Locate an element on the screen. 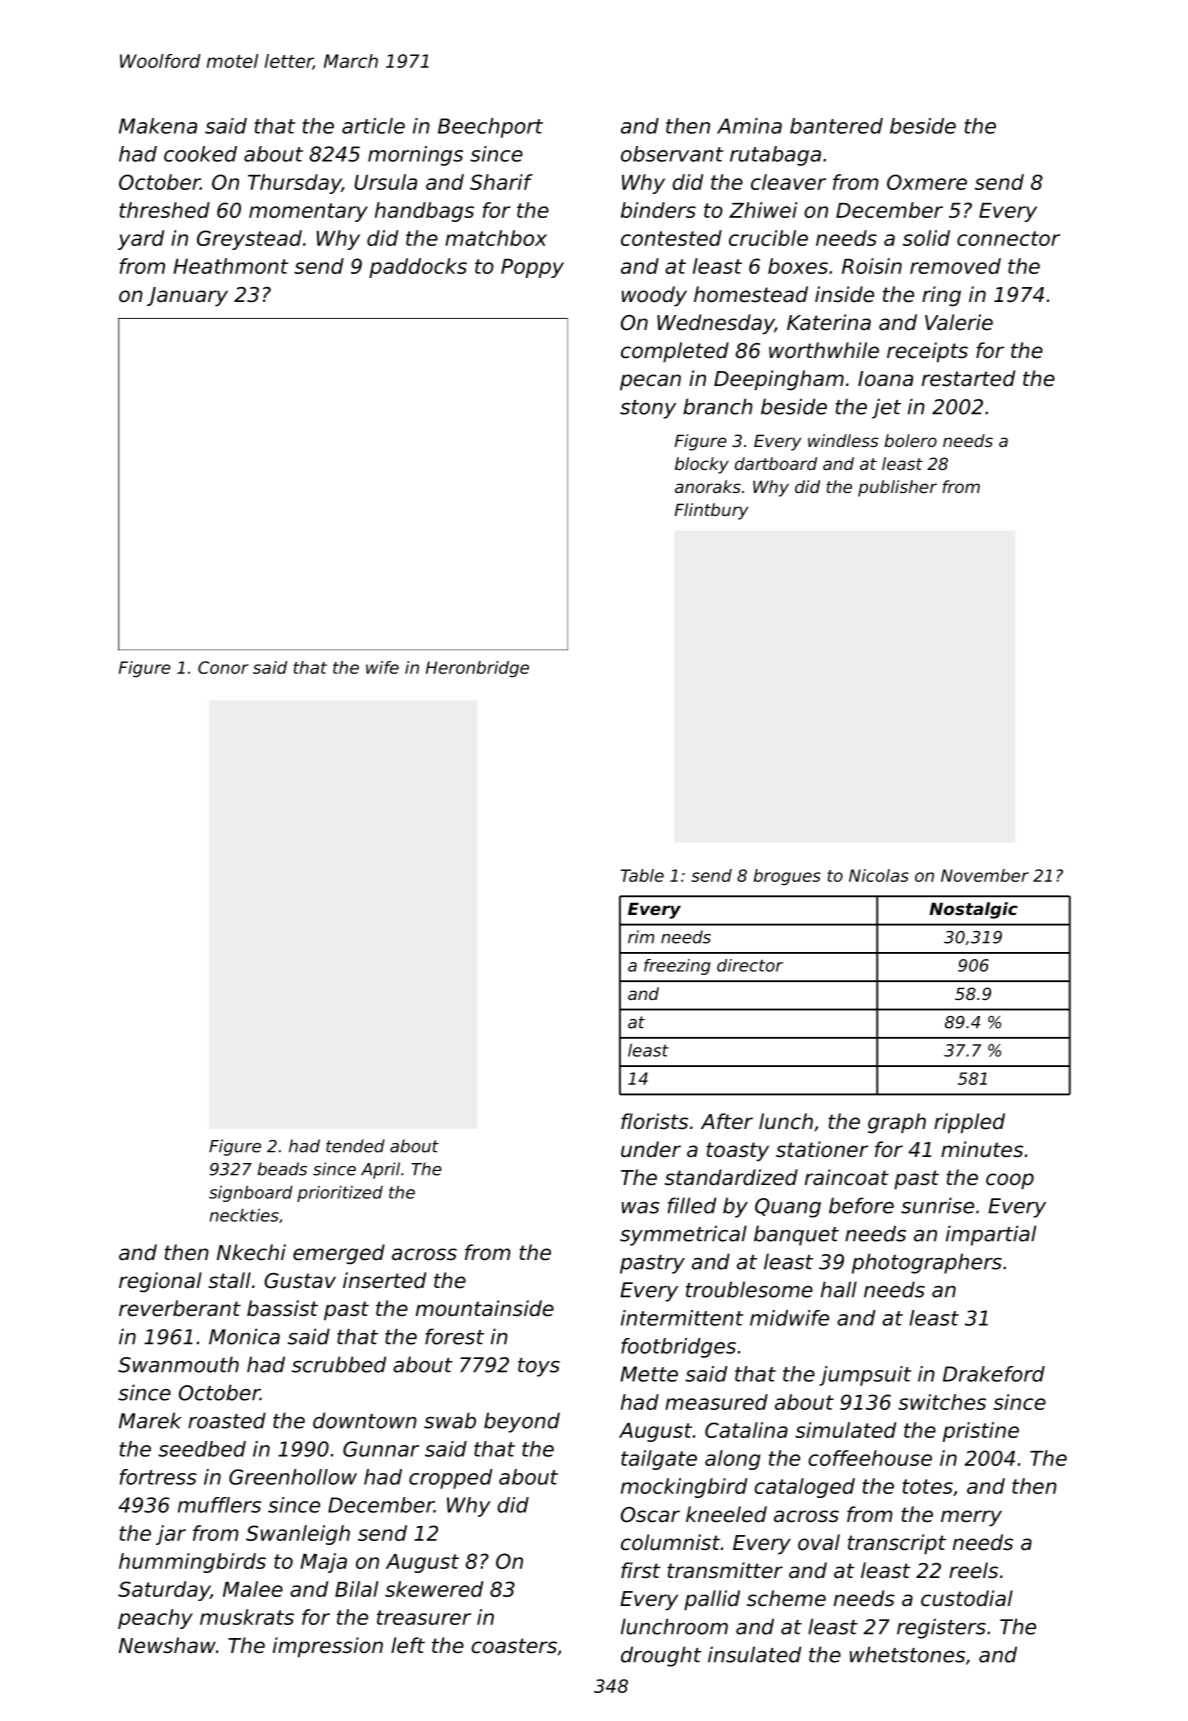 Image resolution: width=1188 pixels, height=1721 pixels. November is located at coordinates (985, 875).
